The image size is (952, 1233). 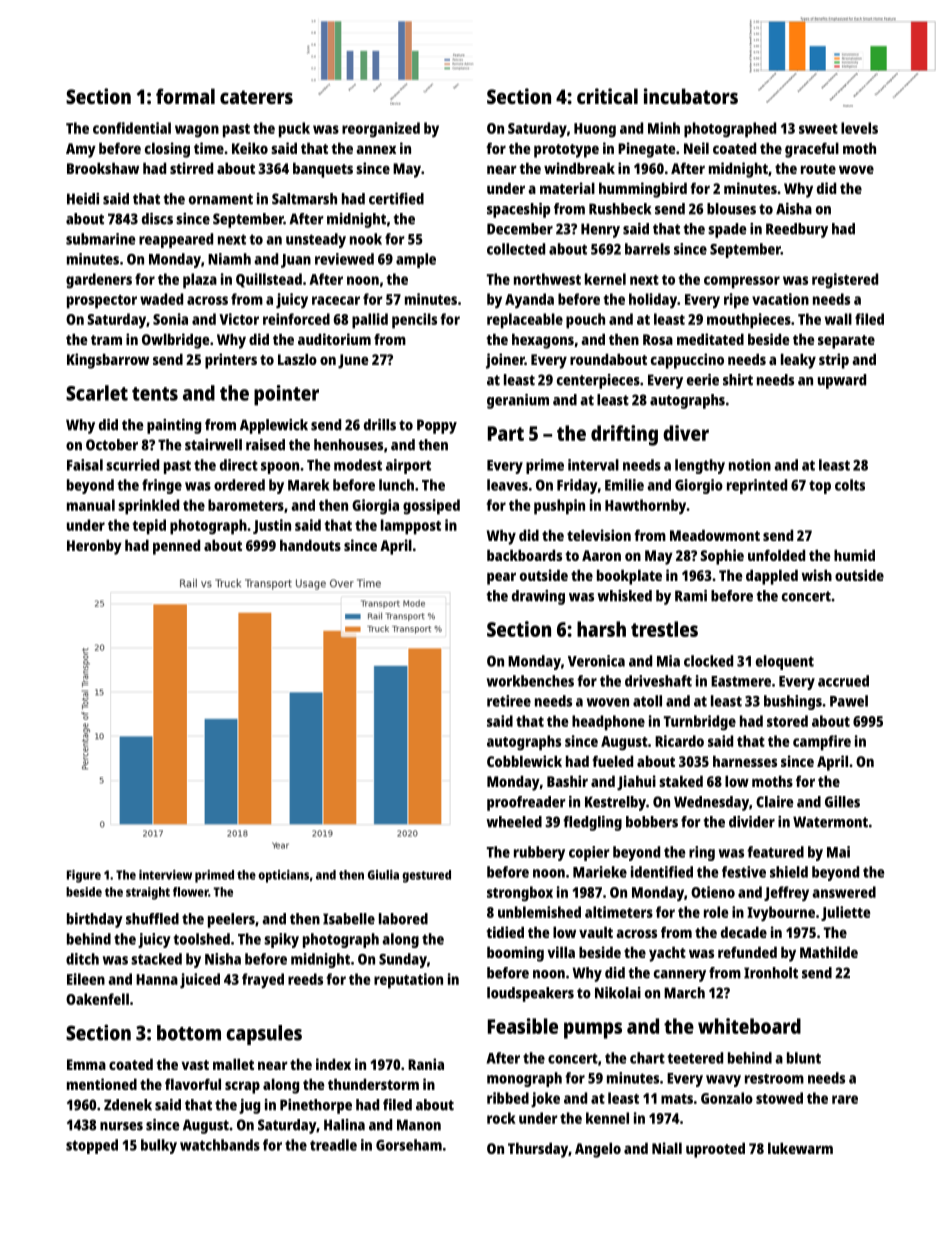 What do you see at coordinates (414, 321) in the image?
I see `pencils` at bounding box center [414, 321].
